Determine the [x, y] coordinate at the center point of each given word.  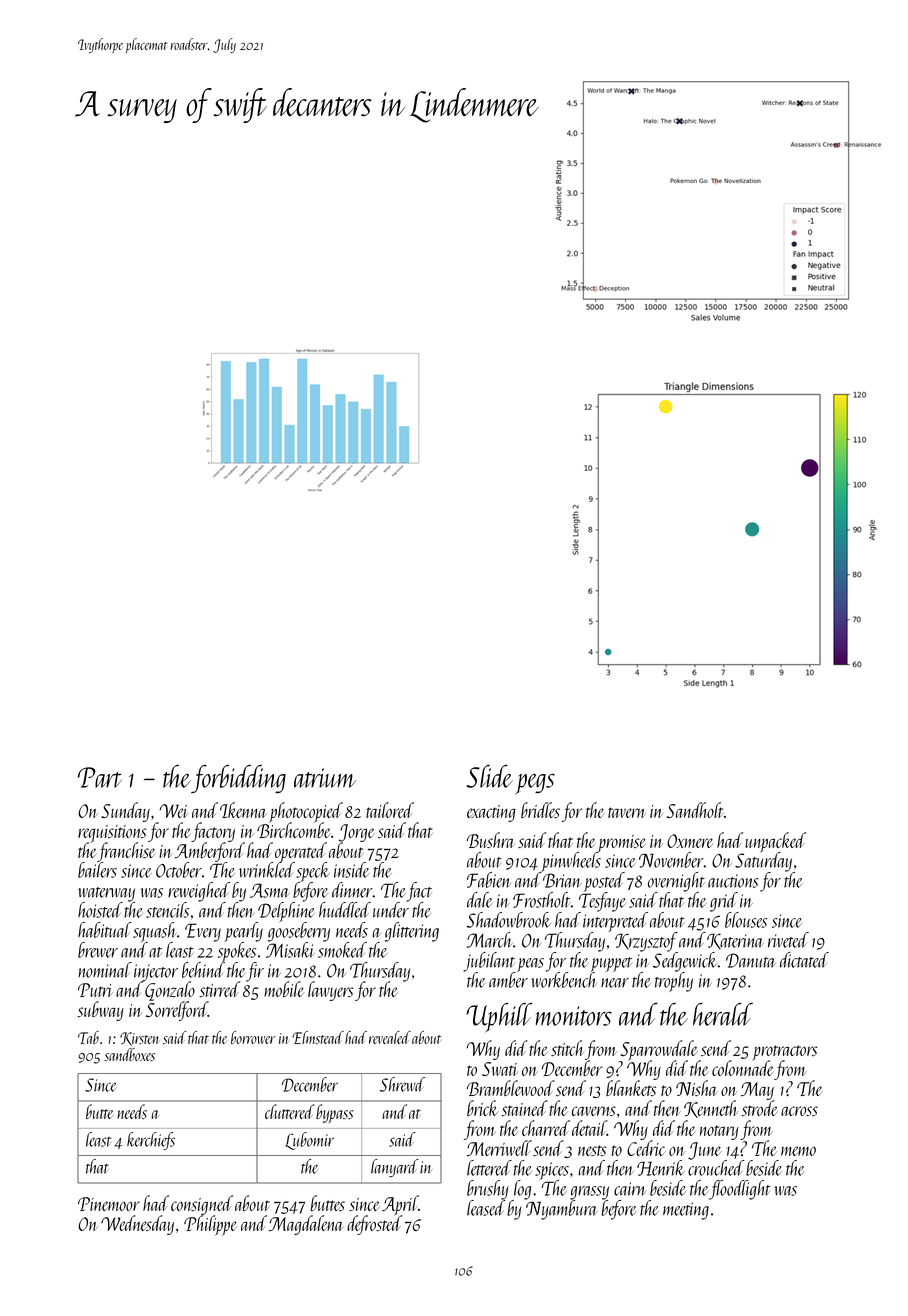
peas [530, 965]
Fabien [489, 880]
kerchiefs [151, 1141]
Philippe [210, 1225]
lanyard [395, 1168]
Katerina [735, 941]
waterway [106, 894]
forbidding [238, 779]
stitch [567, 1048]
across [799, 1111]
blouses [746, 920]
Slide [489, 776]
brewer [98, 950]
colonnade [743, 1068]
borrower [253, 1037]
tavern [627, 812]
